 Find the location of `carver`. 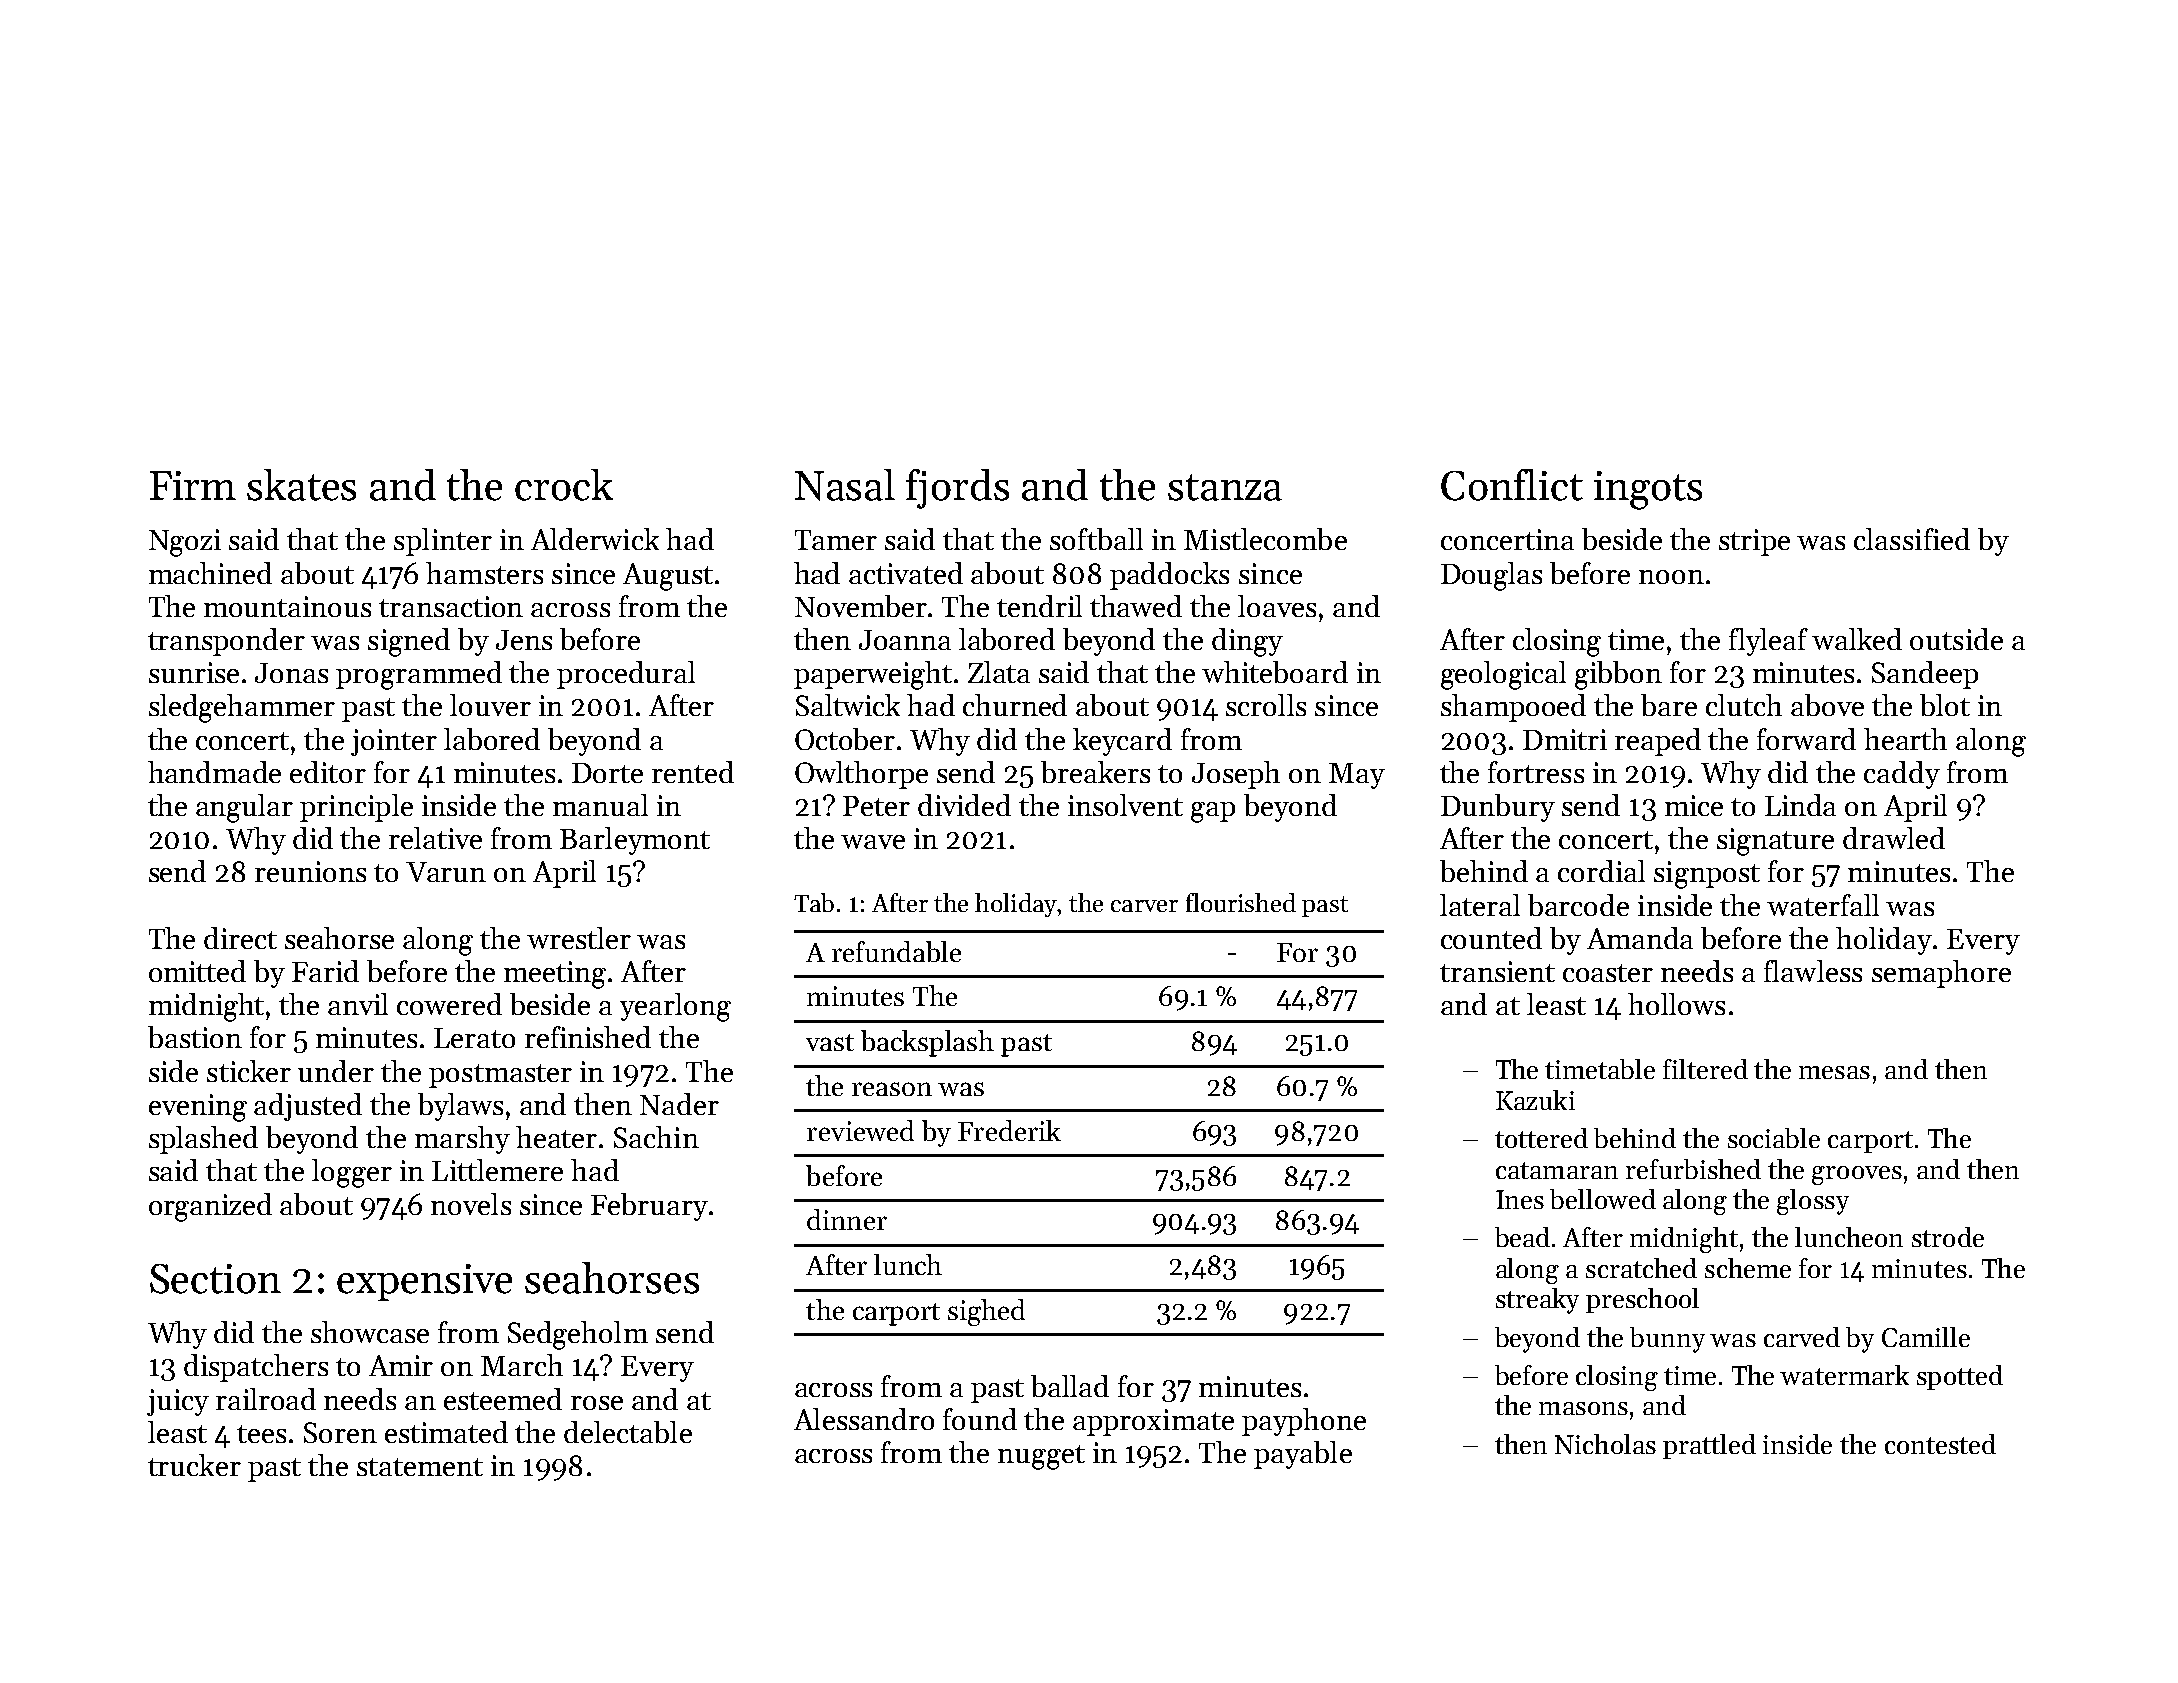

carver is located at coordinates (1144, 906).
